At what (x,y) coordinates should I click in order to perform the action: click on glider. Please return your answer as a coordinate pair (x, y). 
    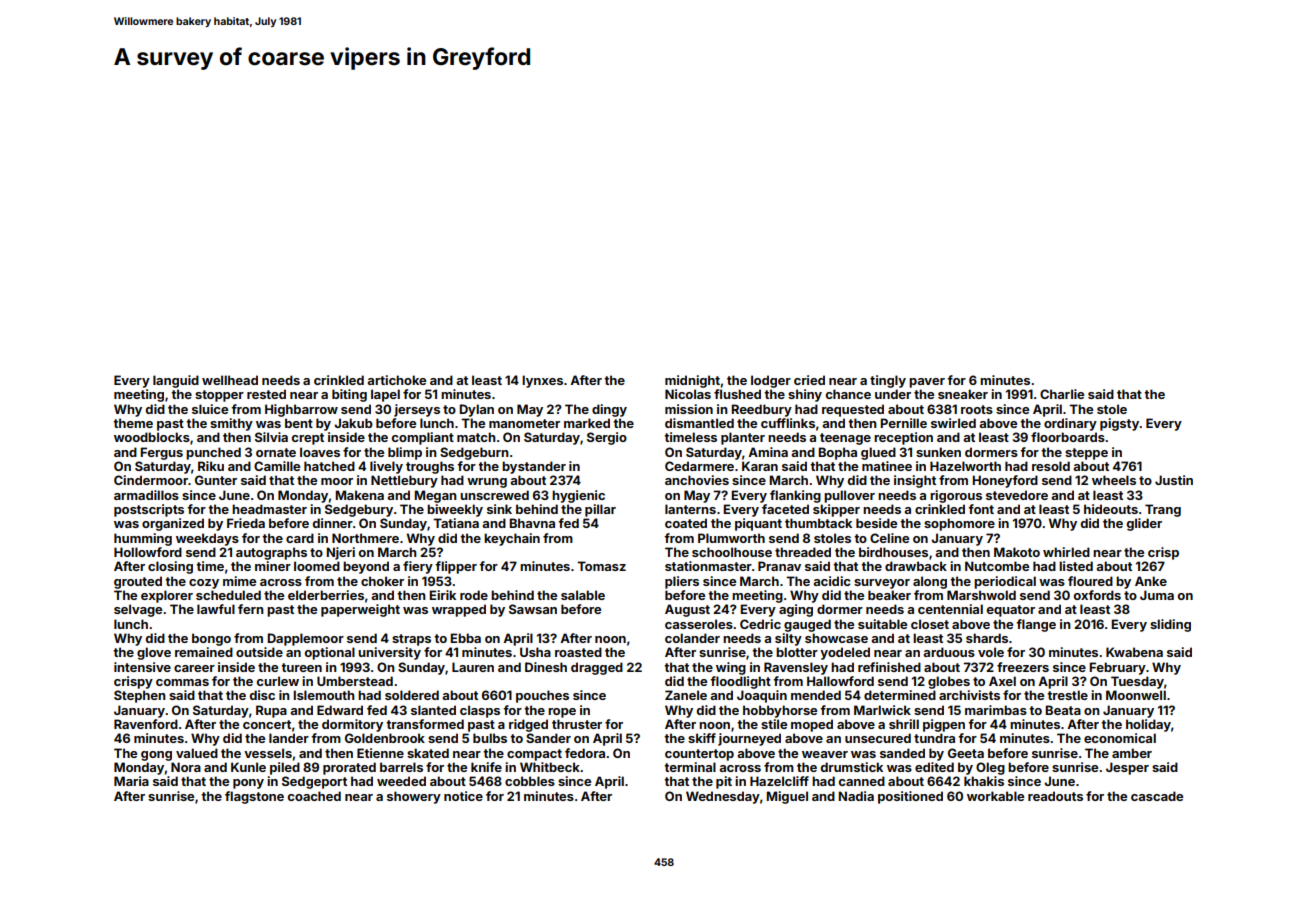
    Looking at the image, I should click on (1144, 524).
